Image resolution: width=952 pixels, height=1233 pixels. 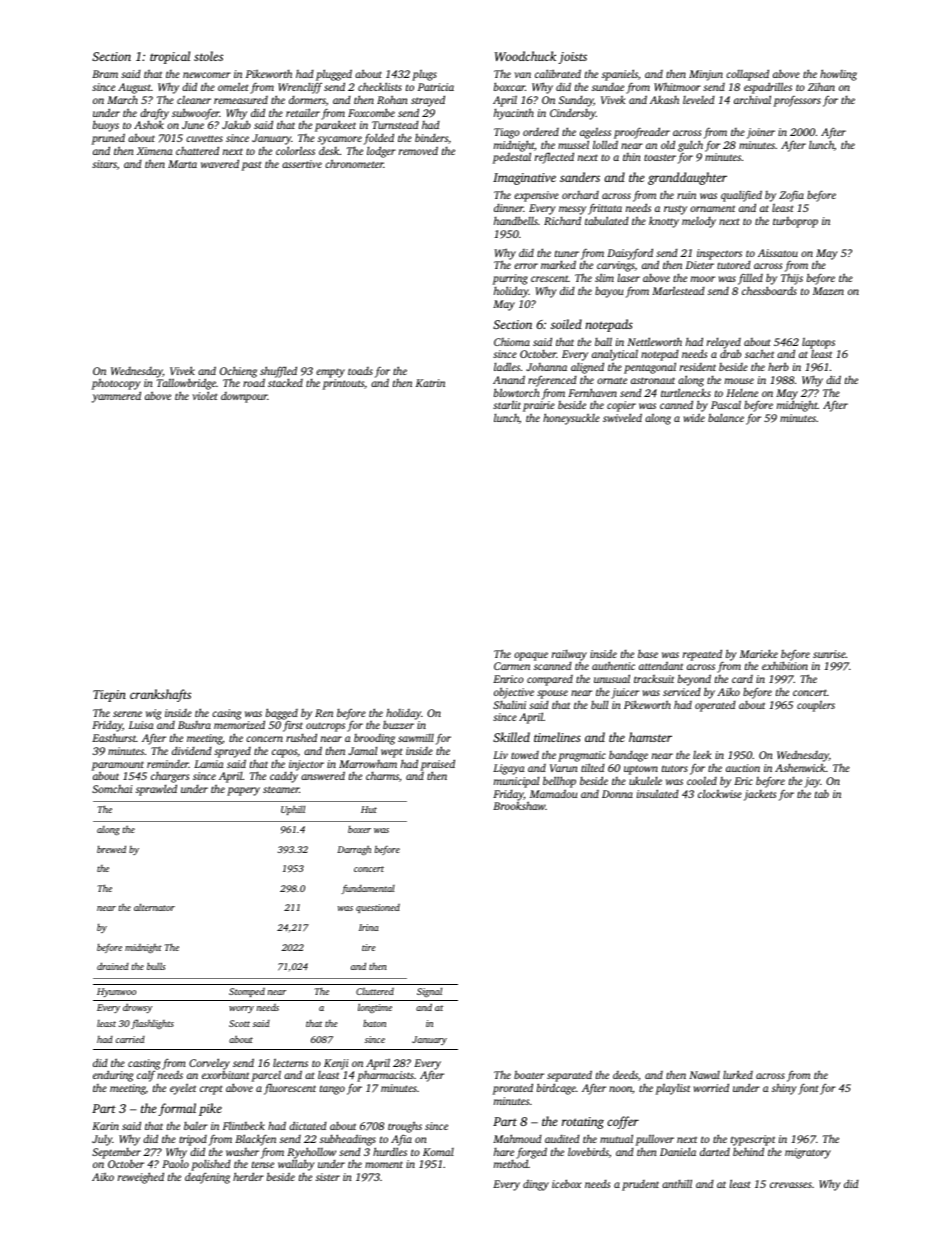 I want to click on jay, so click(x=812, y=782).
